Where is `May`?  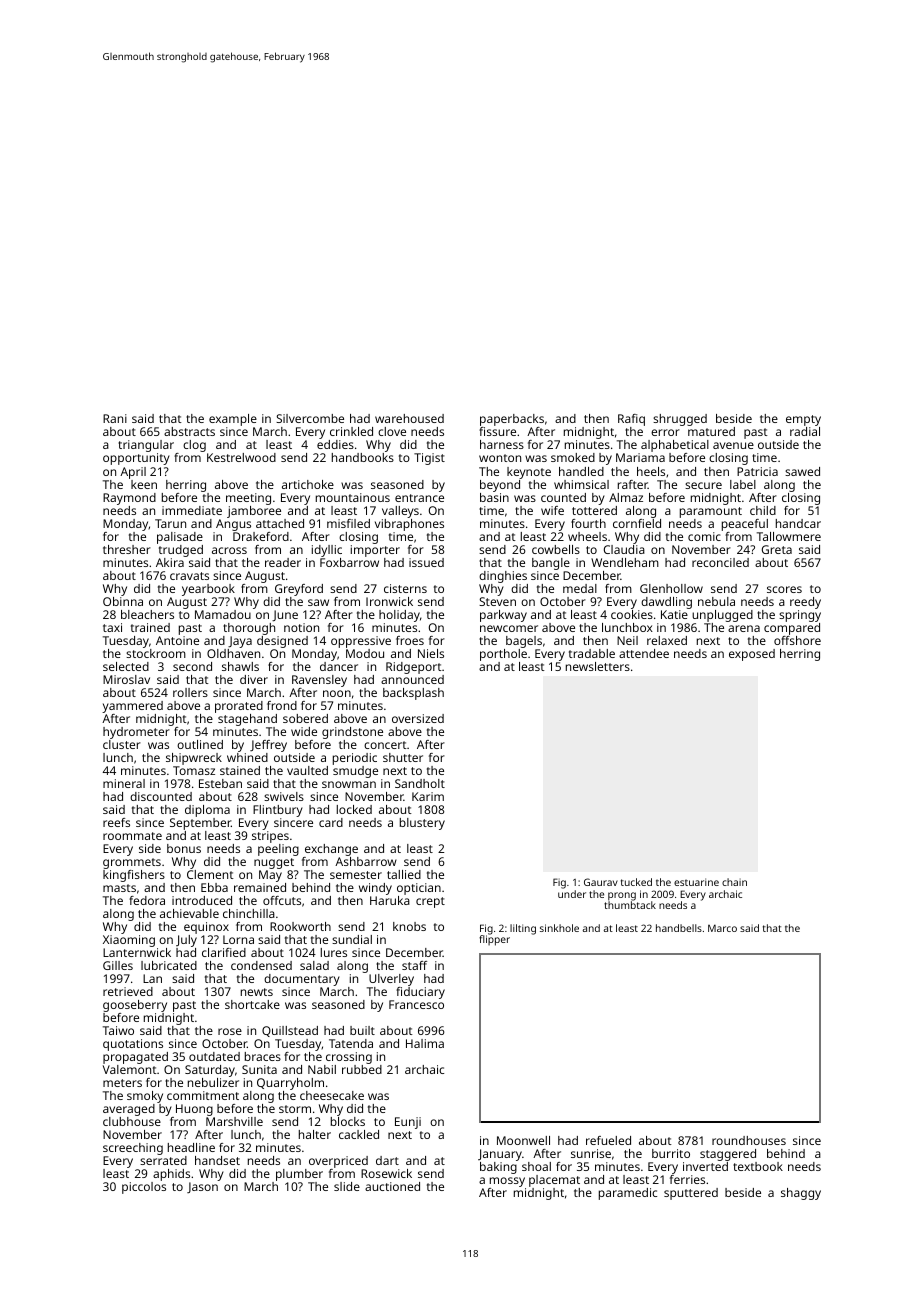
May is located at coordinates (270, 876).
